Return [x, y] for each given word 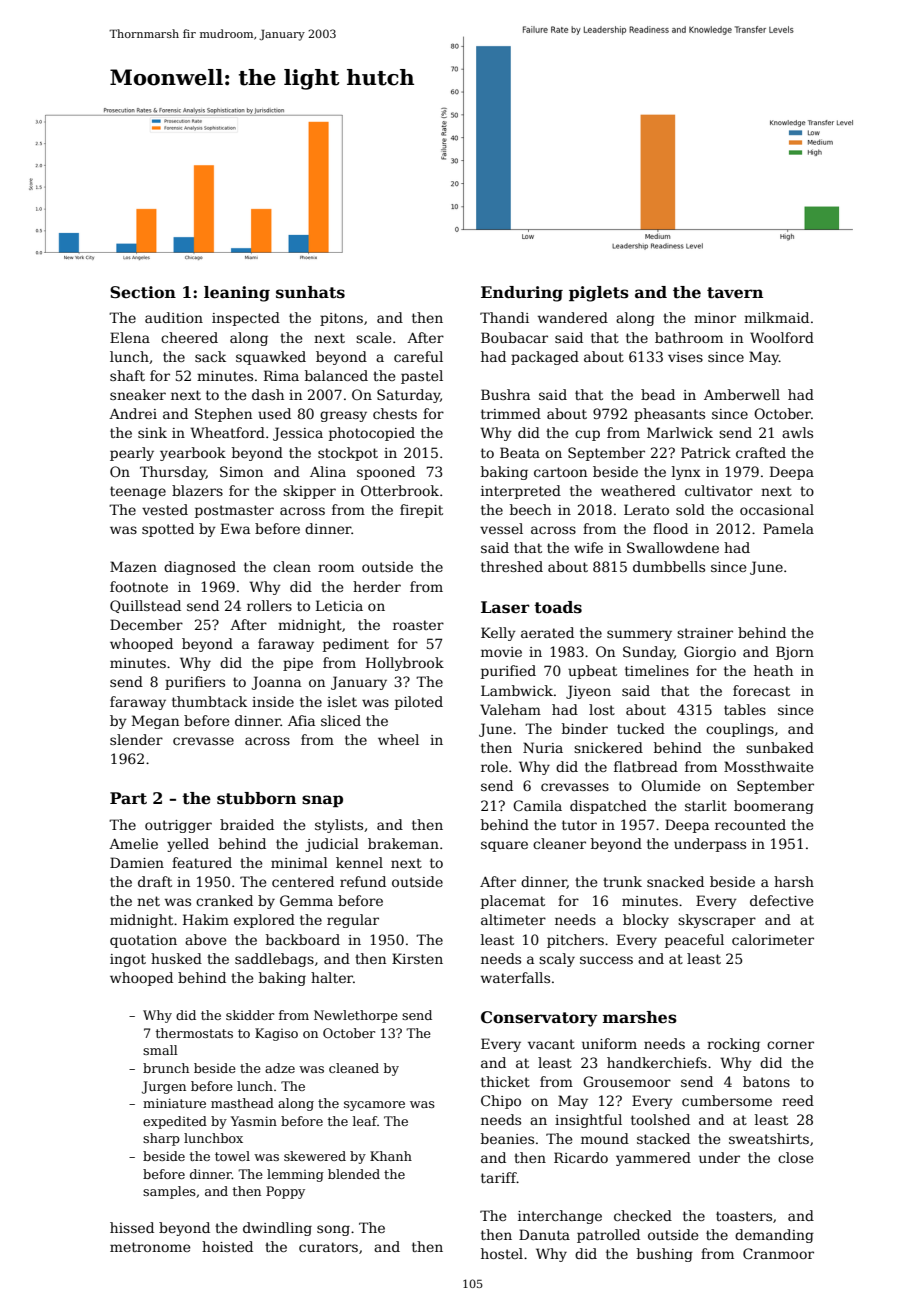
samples [169, 1192]
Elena [130, 337]
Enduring [522, 294]
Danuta [544, 1234]
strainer [705, 633]
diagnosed [200, 568]
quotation [143, 941]
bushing [665, 1255]
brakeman [403, 843]
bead [658, 394]
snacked [675, 881]
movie [501, 652]
